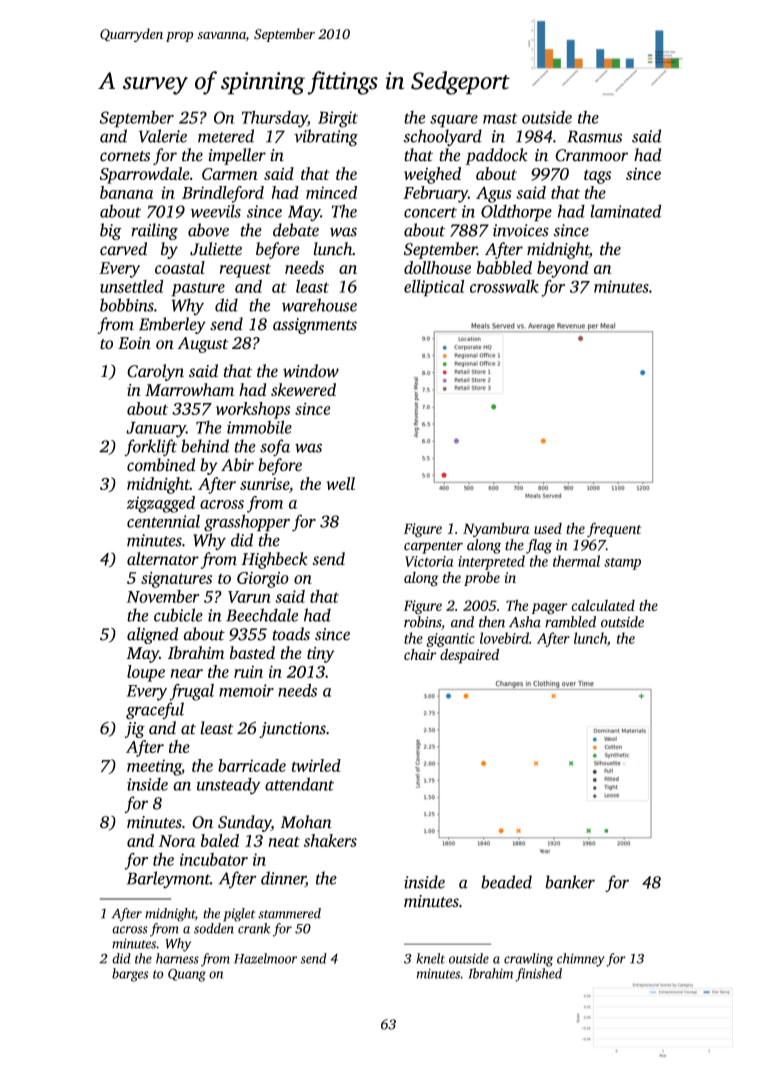 The height and width of the page is (1080, 761). I want to click on Barleymont, so click(168, 879).
